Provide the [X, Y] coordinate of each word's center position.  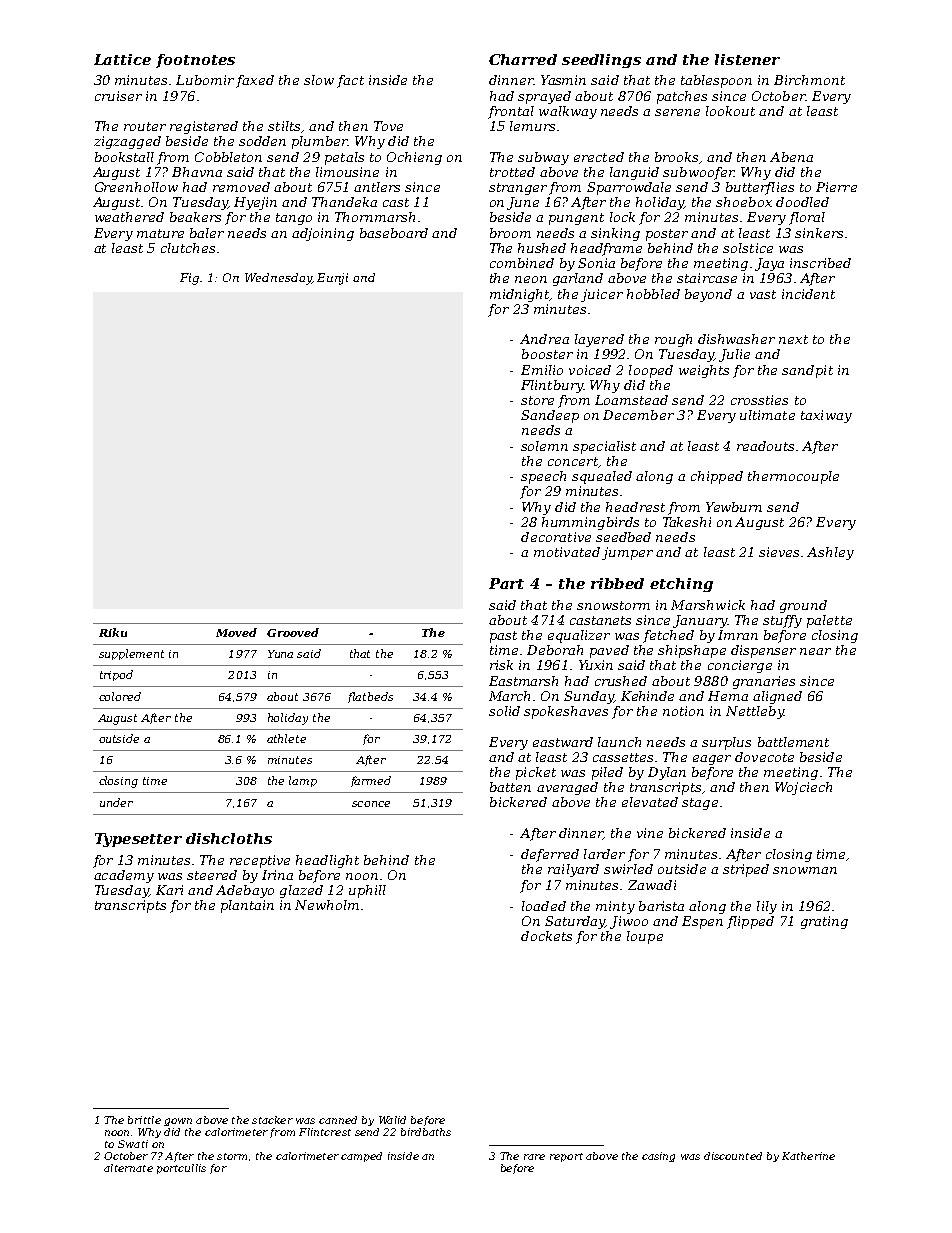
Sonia [596, 263]
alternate [128, 1168]
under [116, 802]
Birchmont [809, 80]
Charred [523, 59]
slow [319, 80]
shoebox [744, 202]
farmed [371, 781]
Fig [189, 279]
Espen [702, 922]
